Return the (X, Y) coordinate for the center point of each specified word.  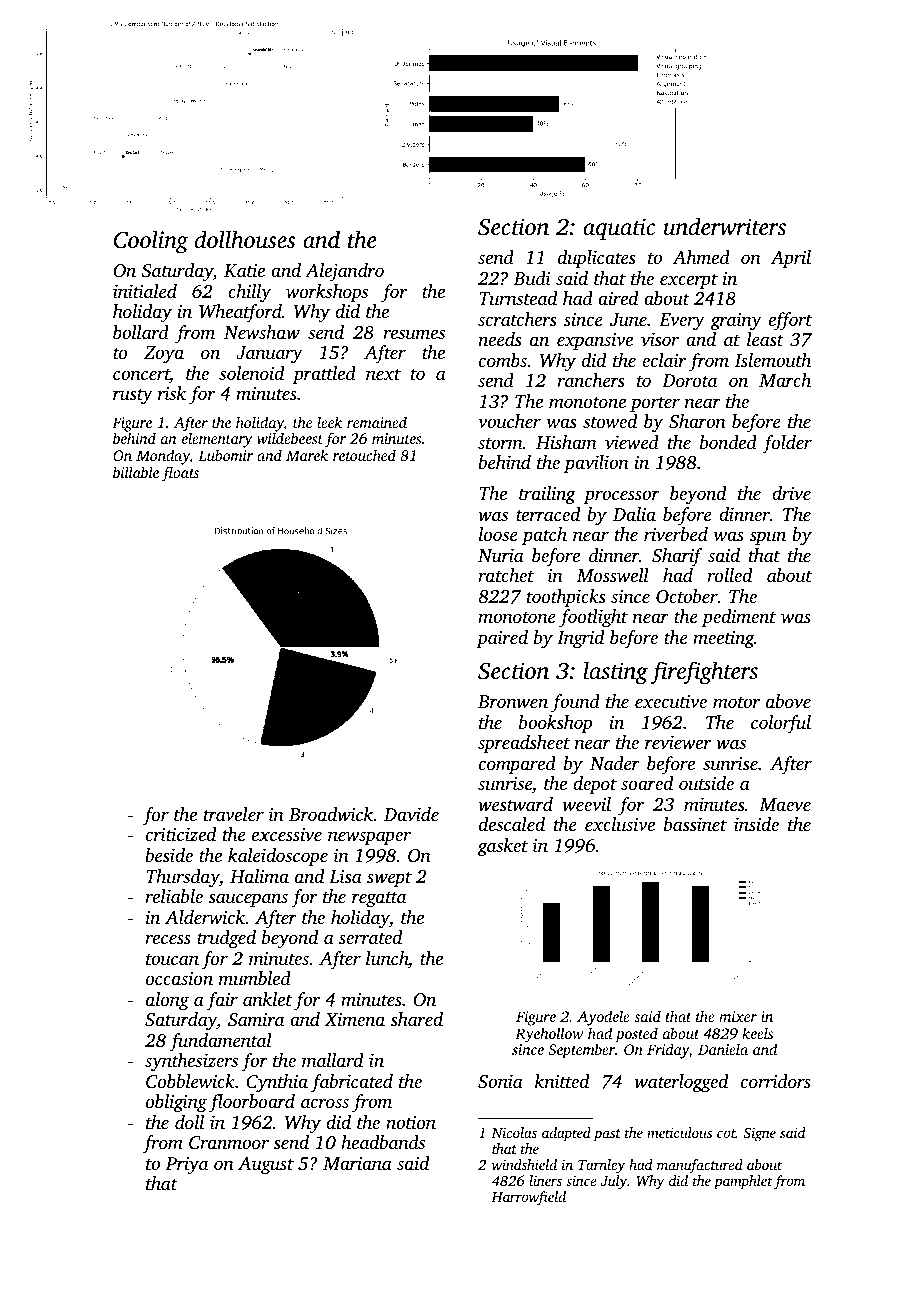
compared (517, 765)
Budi (532, 278)
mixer (738, 1016)
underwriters (724, 226)
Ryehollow (549, 1035)
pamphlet (743, 1182)
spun (768, 538)
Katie (244, 271)
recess (168, 939)
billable (136, 472)
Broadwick (331, 814)
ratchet (506, 575)
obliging (176, 1103)
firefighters (704, 673)
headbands (383, 1142)
